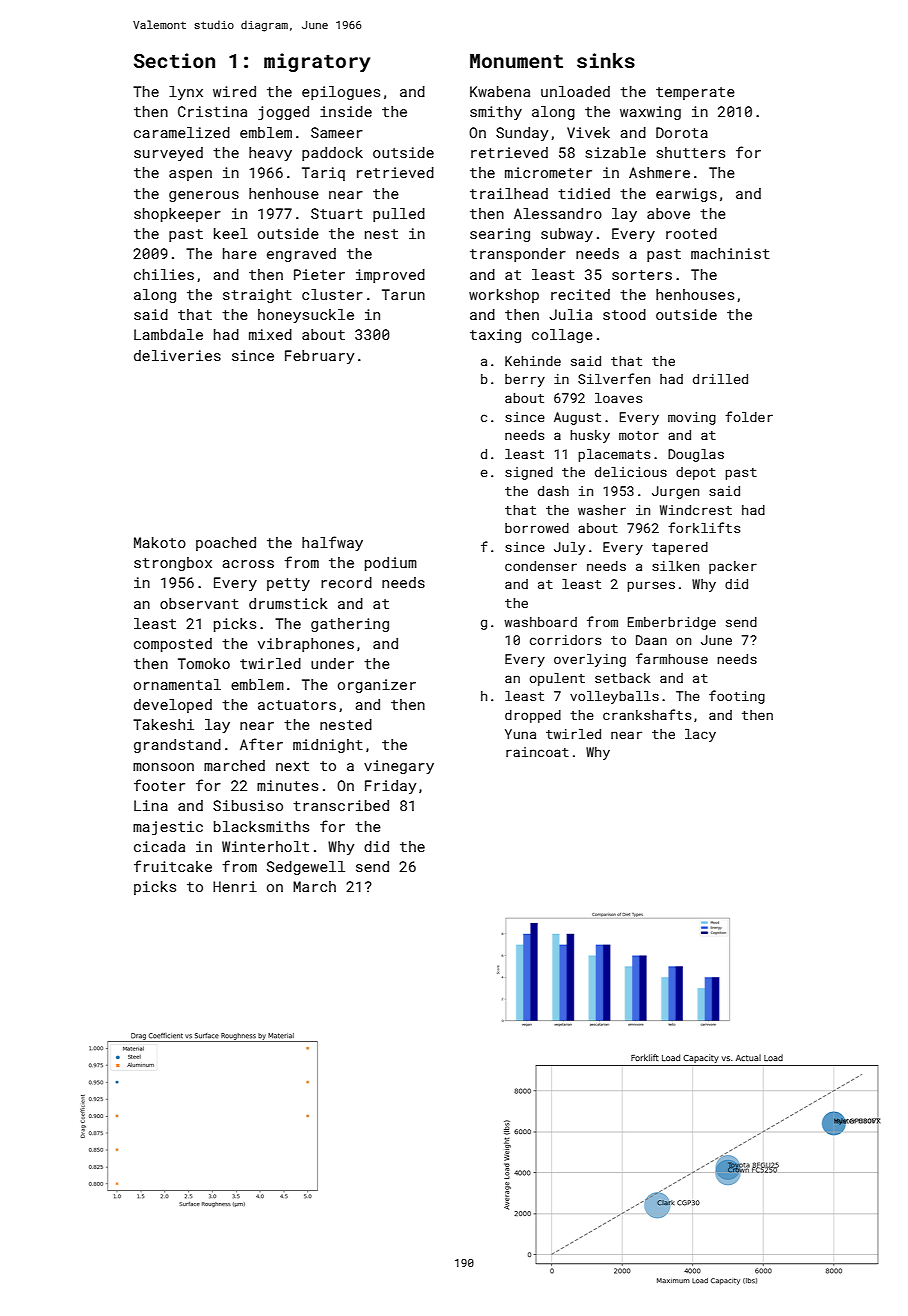 The height and width of the screenshot is (1316, 908). Describe the element at coordinates (261, 744) in the screenshot. I see `After` at that location.
